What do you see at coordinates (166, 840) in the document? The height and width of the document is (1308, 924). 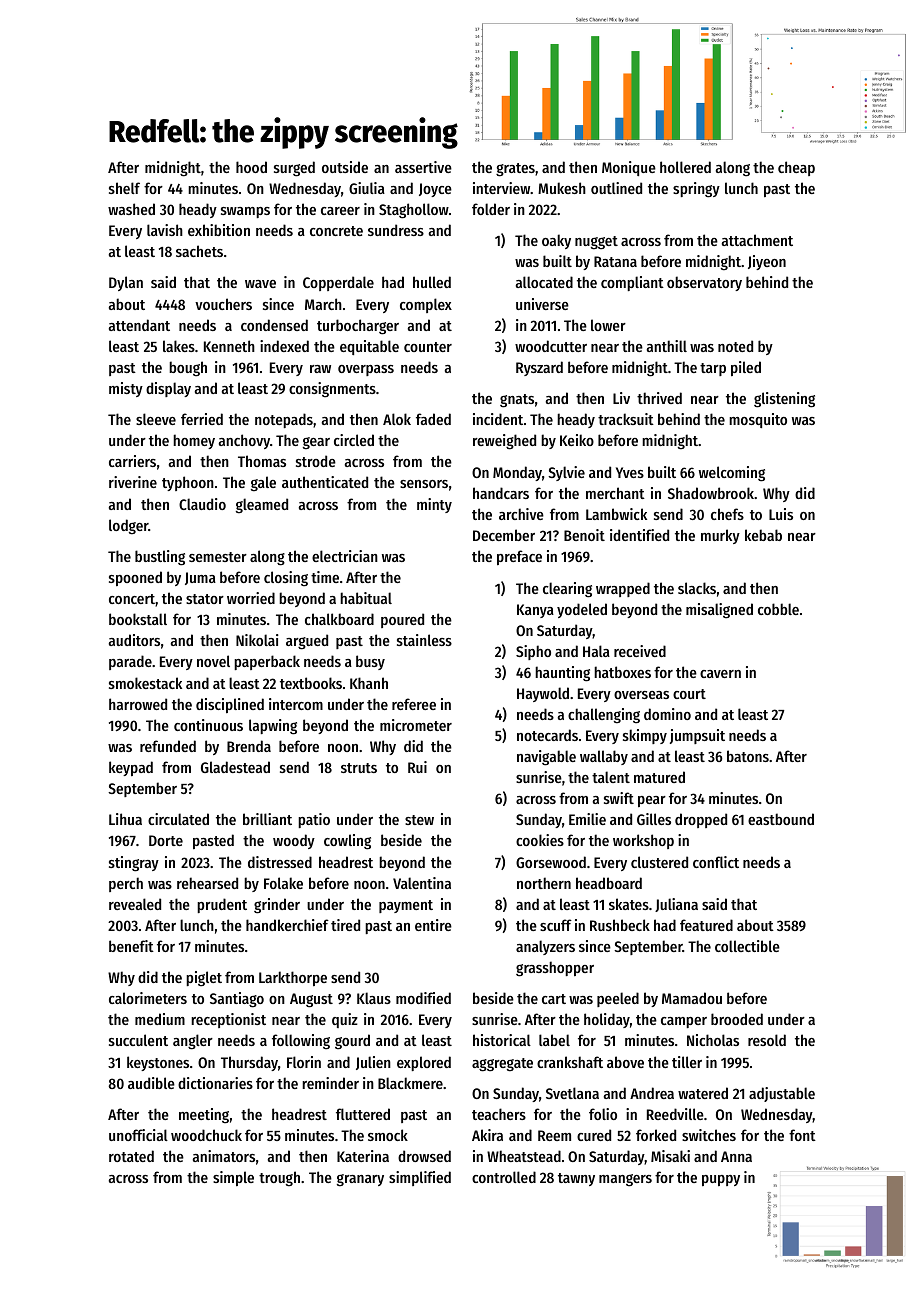 I see `Dorte` at bounding box center [166, 840].
